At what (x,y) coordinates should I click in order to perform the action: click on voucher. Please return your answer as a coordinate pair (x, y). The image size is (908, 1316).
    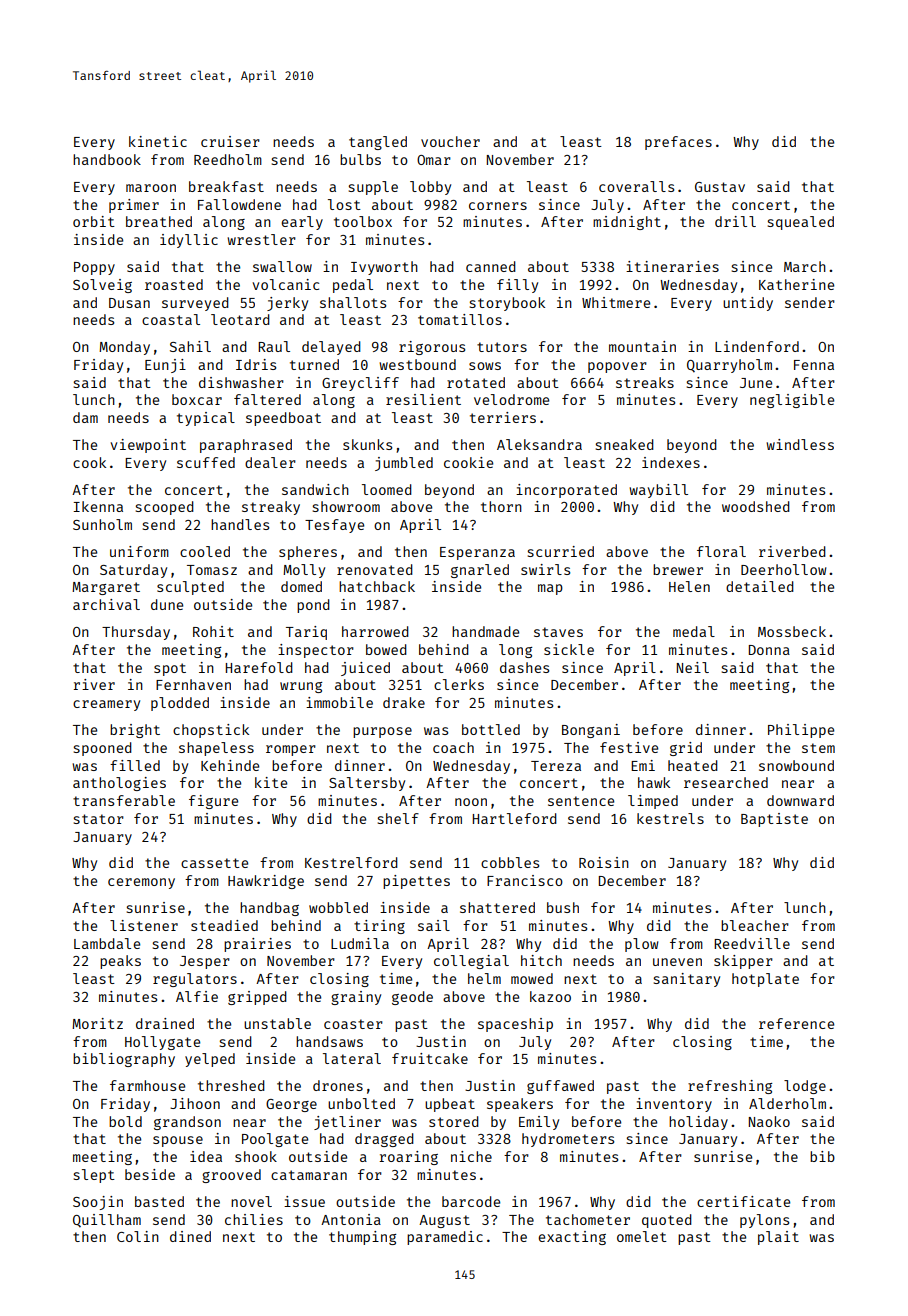
    Looking at the image, I should click on (450, 141).
